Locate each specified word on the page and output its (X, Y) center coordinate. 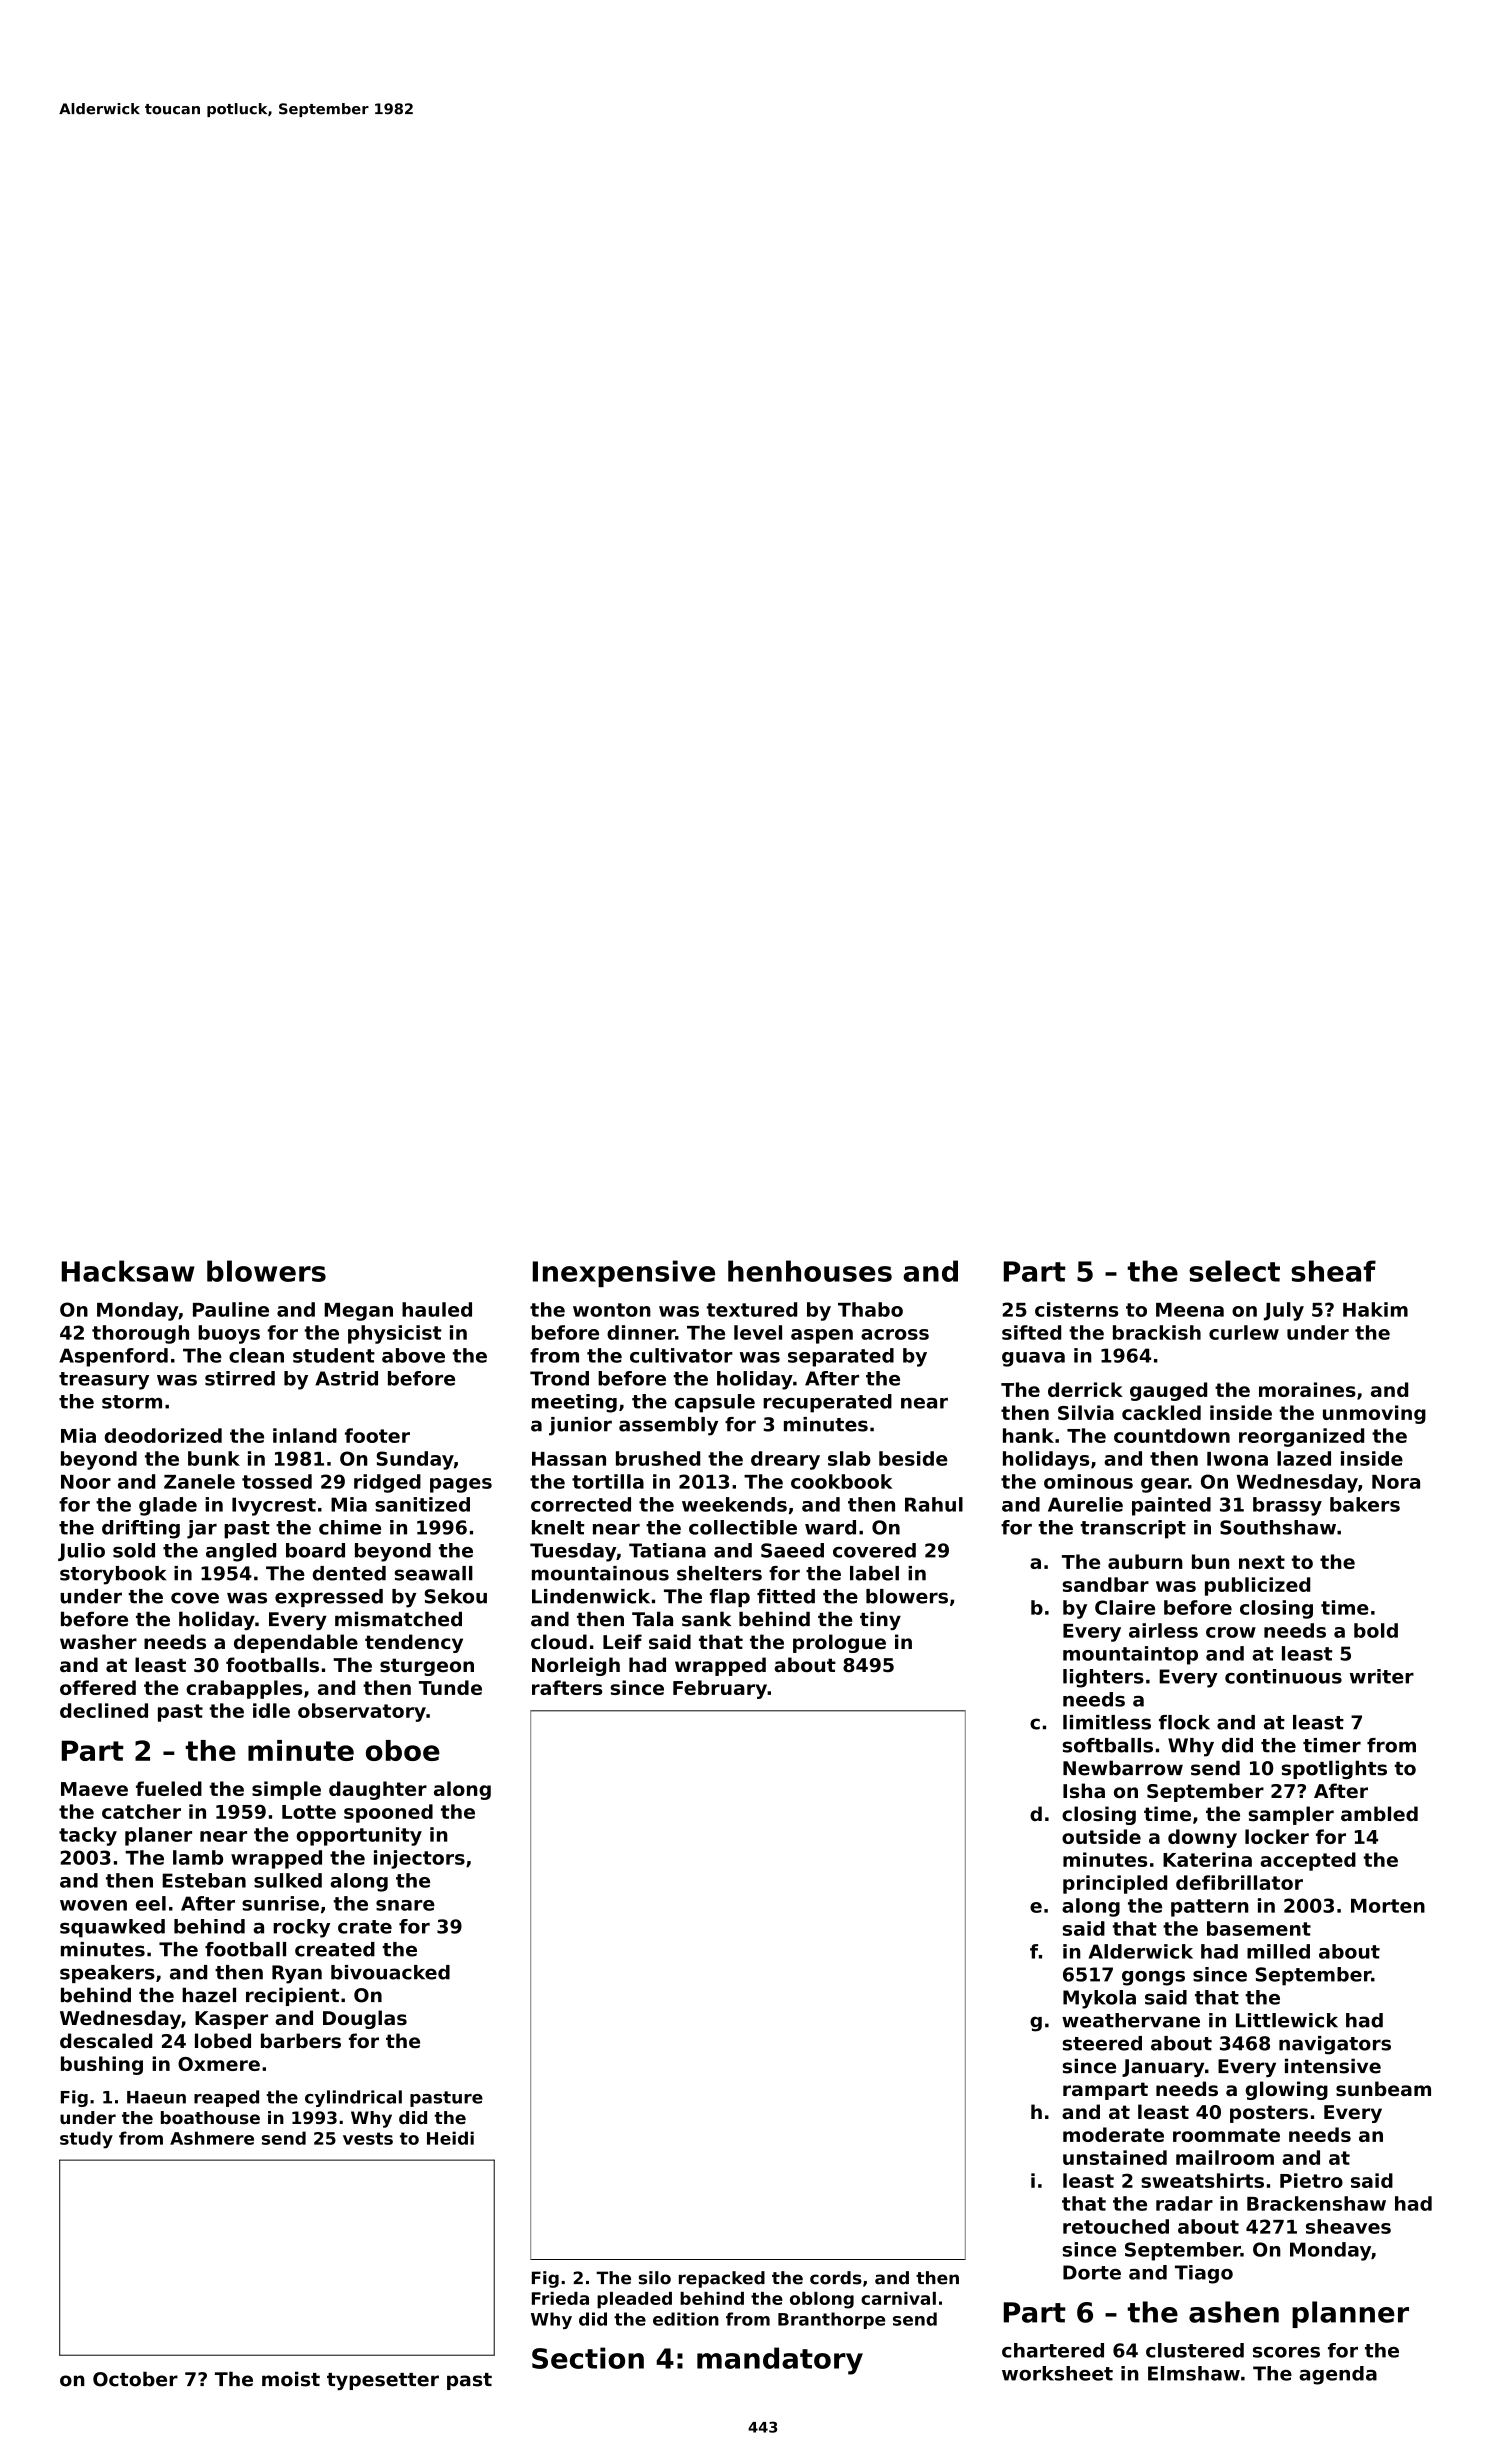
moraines (1307, 1389)
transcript (1133, 1529)
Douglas (365, 2019)
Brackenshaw (1316, 2203)
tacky (88, 1836)
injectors (419, 1859)
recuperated (827, 1403)
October (135, 2379)
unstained (1115, 2157)
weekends (734, 1504)
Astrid (346, 1378)
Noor (86, 1482)
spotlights (1334, 1769)
